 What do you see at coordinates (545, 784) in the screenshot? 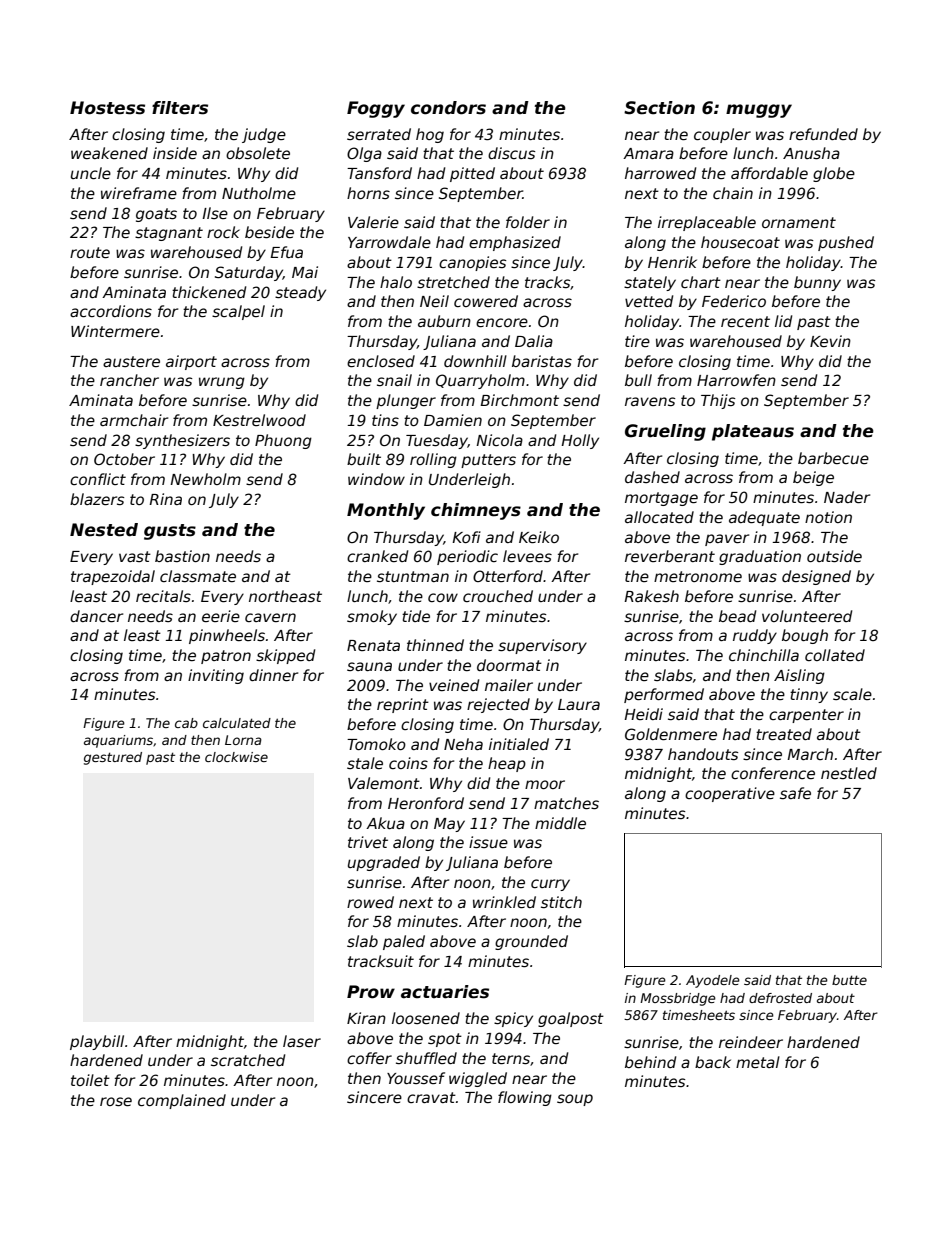
I see `moor` at bounding box center [545, 784].
